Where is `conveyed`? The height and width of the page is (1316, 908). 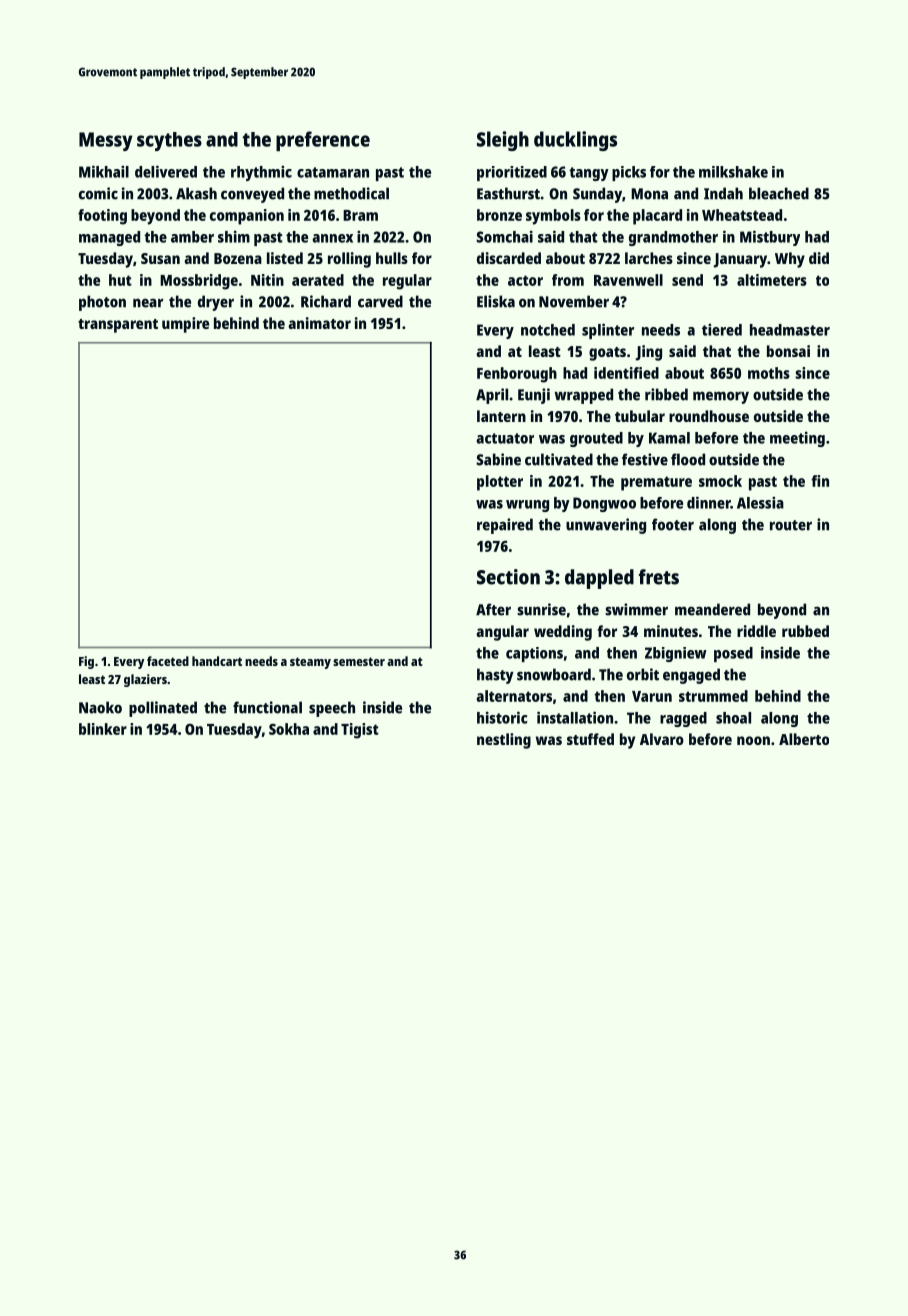
conveyed is located at coordinates (252, 195).
